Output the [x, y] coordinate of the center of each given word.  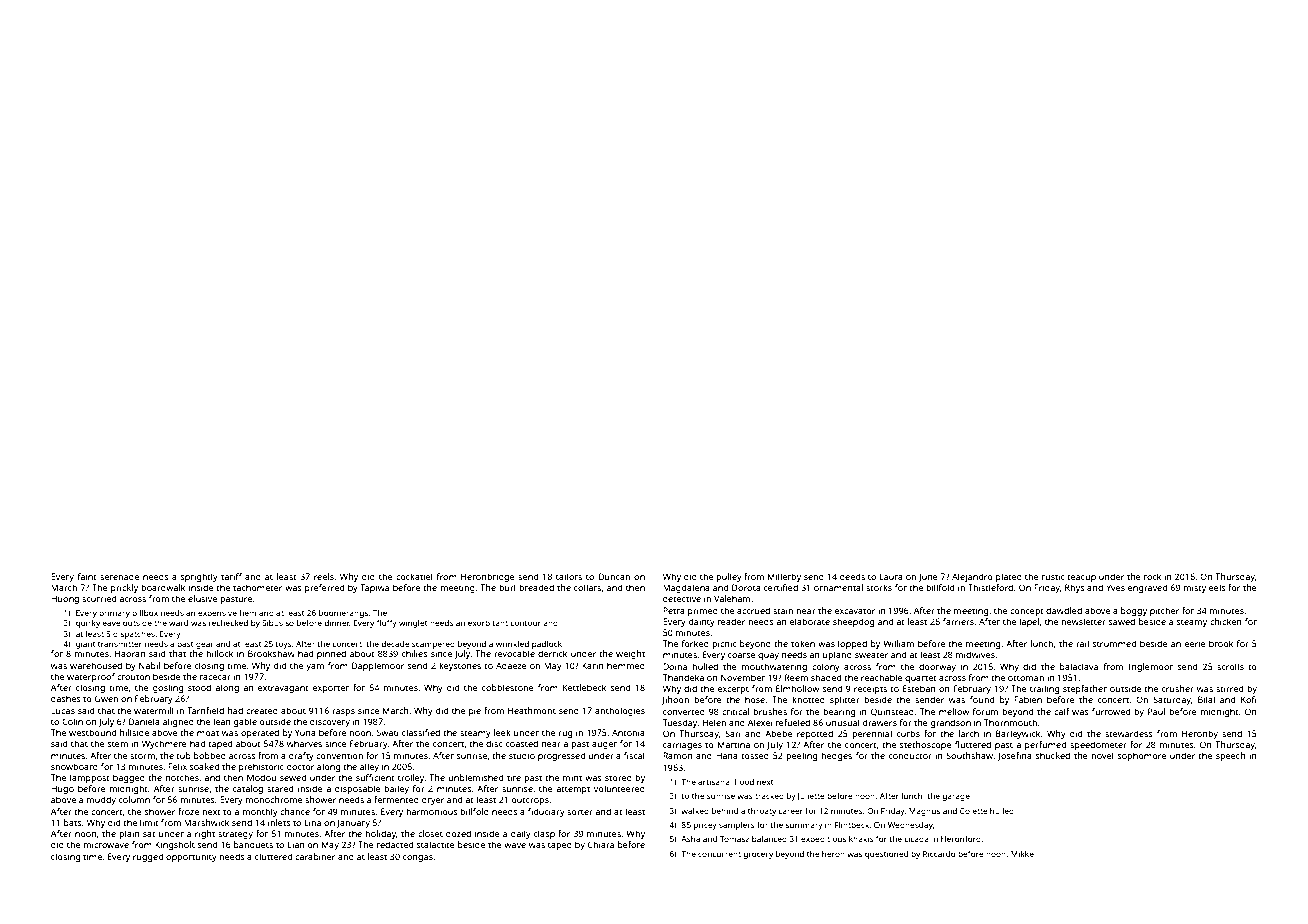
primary [114, 614]
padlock [547, 645]
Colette [974, 811]
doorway [937, 667]
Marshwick [206, 822]
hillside [134, 732]
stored [618, 777]
